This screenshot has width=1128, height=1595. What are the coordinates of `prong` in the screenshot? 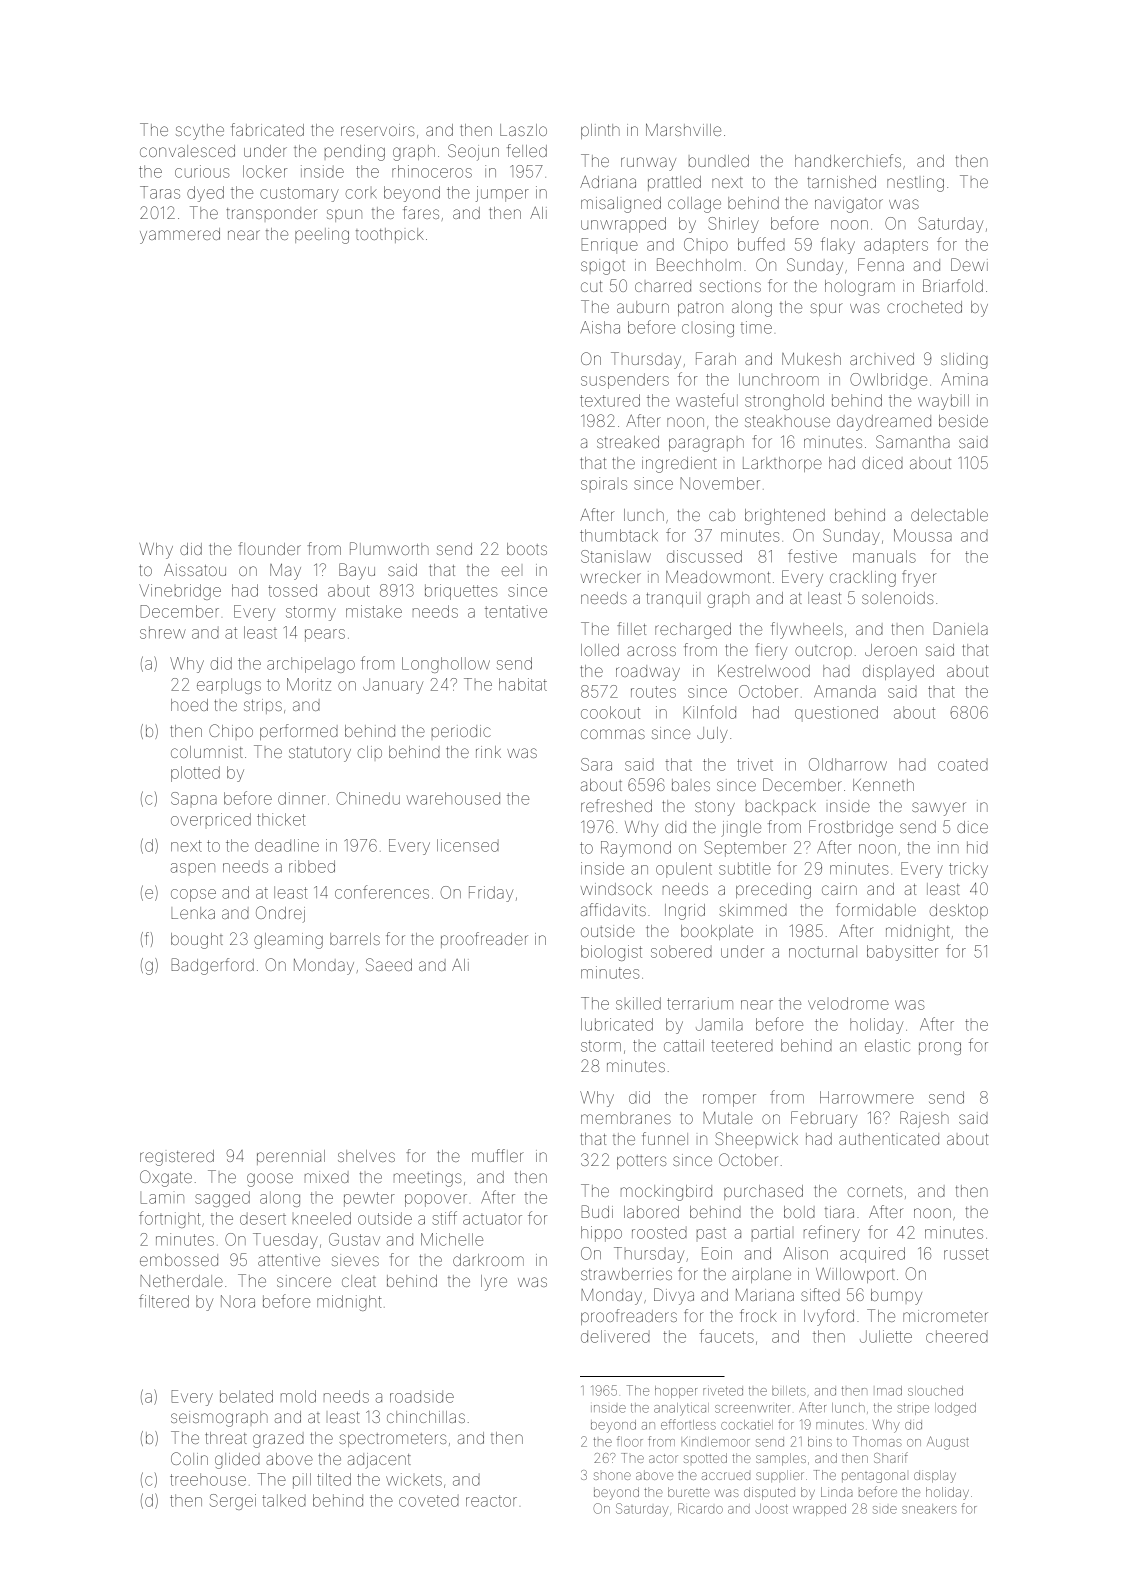 It's located at (940, 1048).
